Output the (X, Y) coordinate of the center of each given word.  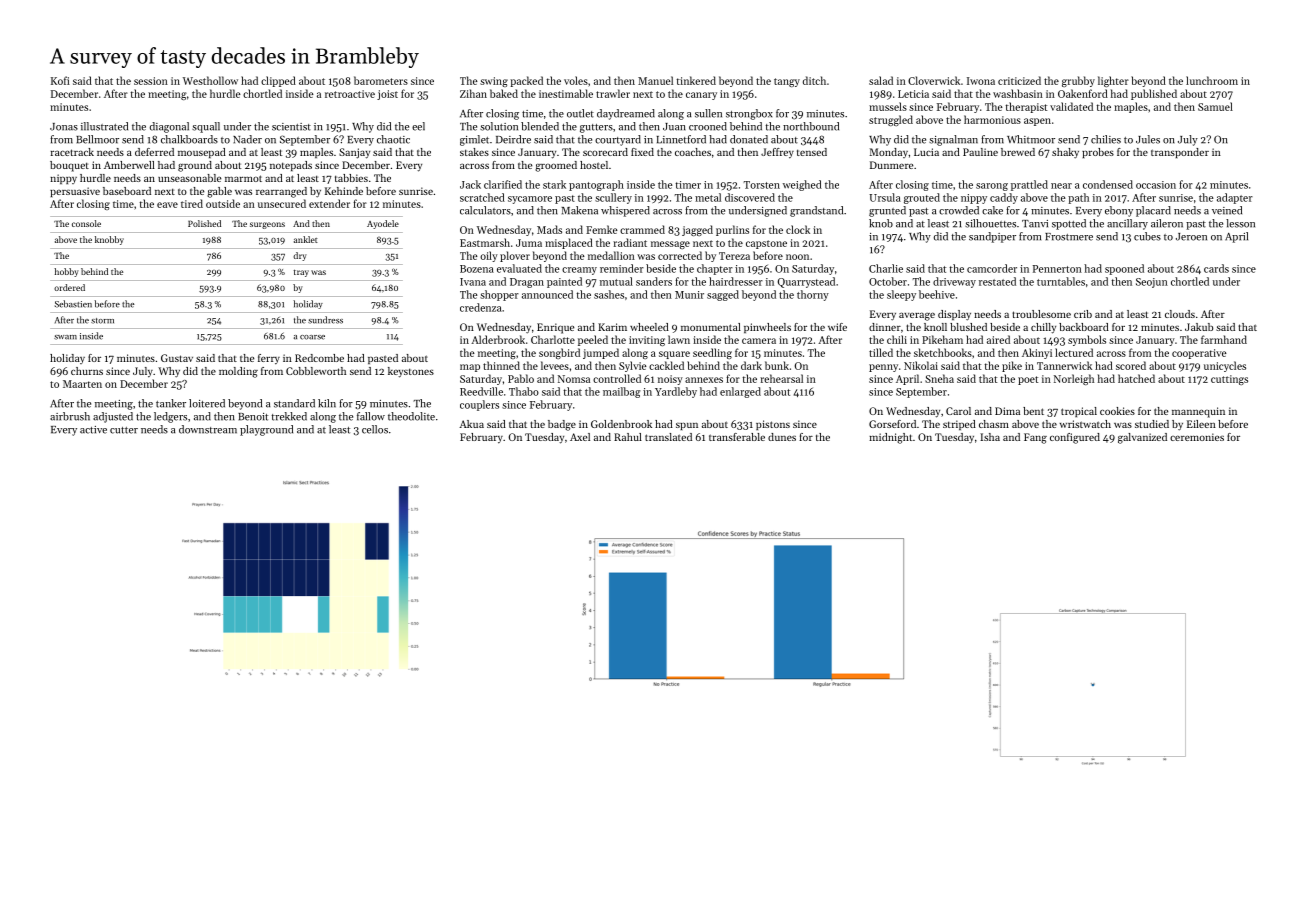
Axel (580, 437)
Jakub (1199, 327)
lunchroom (1212, 80)
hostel (594, 165)
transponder (1180, 153)
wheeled (649, 327)
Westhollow (210, 80)
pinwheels (767, 328)
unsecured (282, 203)
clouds (1180, 314)
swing (494, 82)
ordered (69, 287)
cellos (375, 429)
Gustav (177, 358)
